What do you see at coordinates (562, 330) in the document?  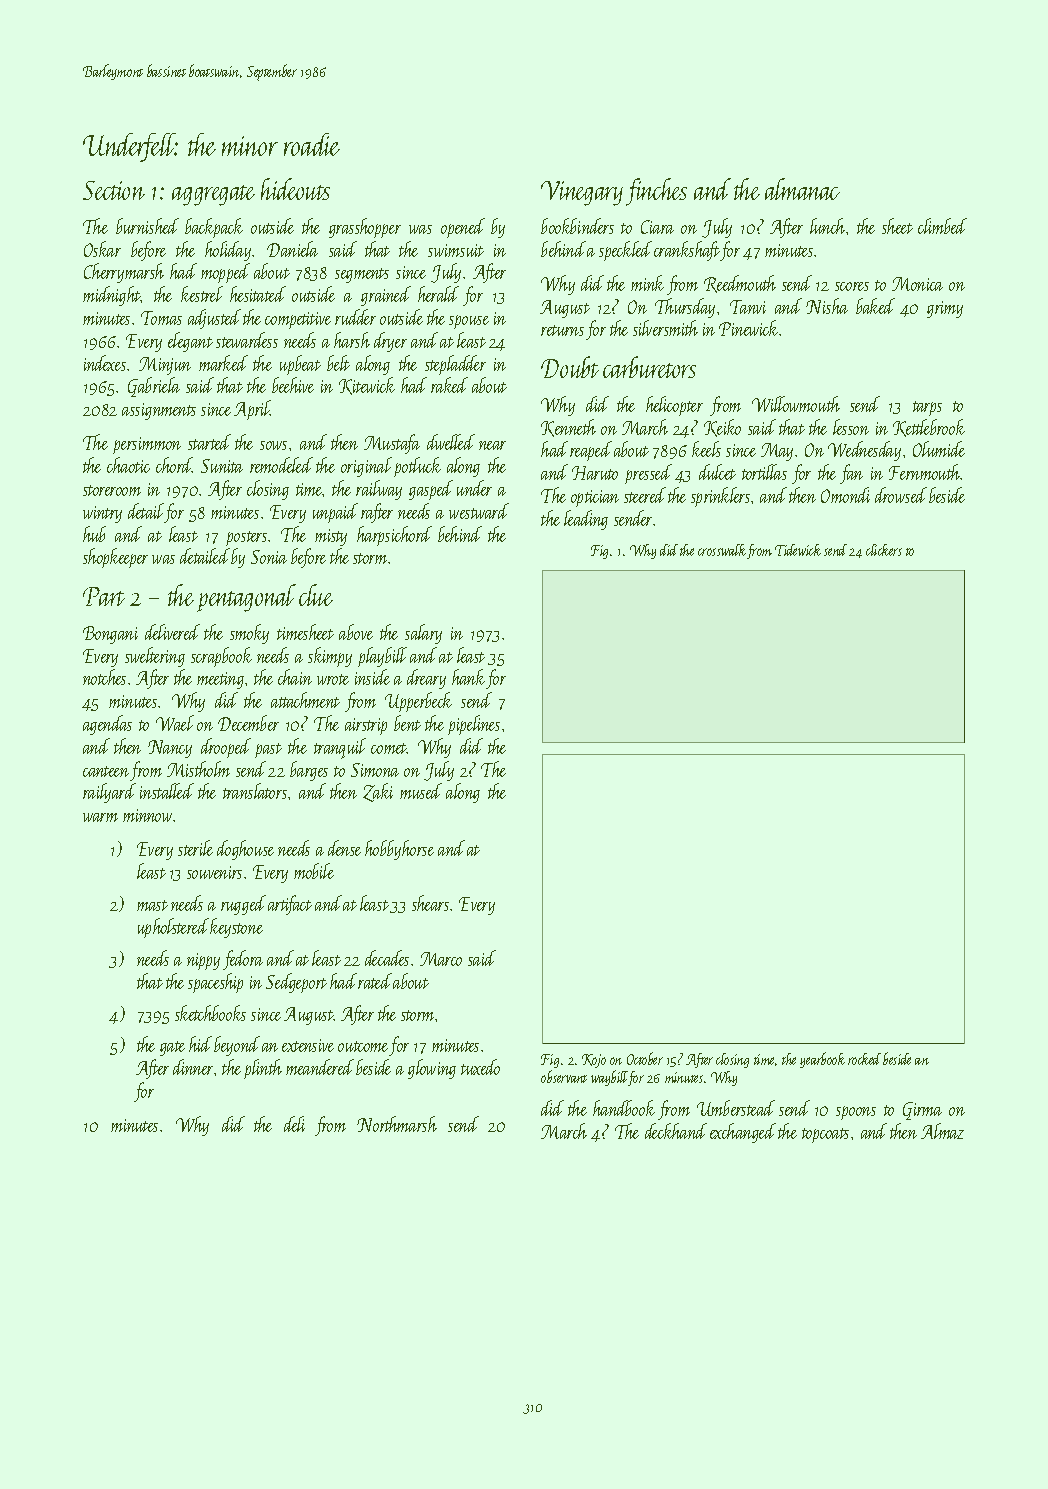 I see `returns` at bounding box center [562, 330].
